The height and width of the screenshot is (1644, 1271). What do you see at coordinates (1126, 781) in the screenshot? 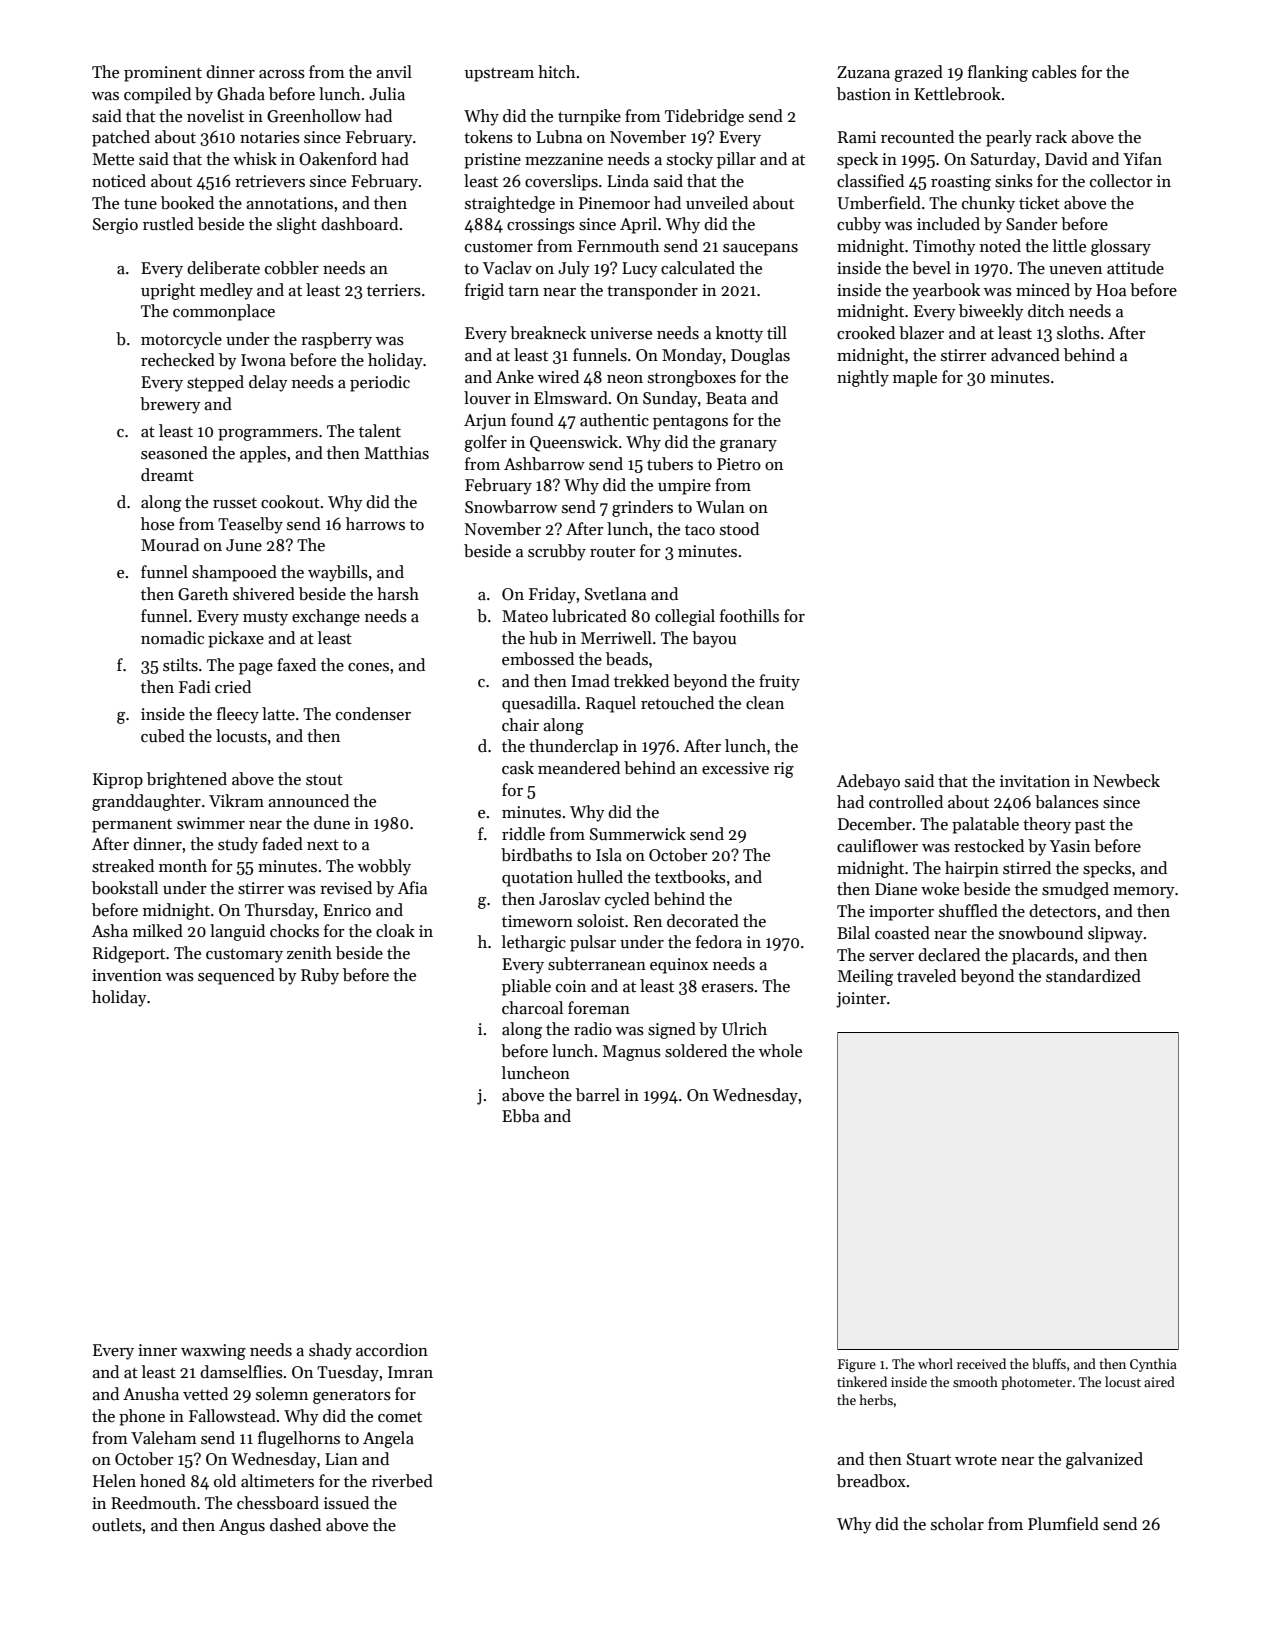
I see `Newbeck` at bounding box center [1126, 781].
